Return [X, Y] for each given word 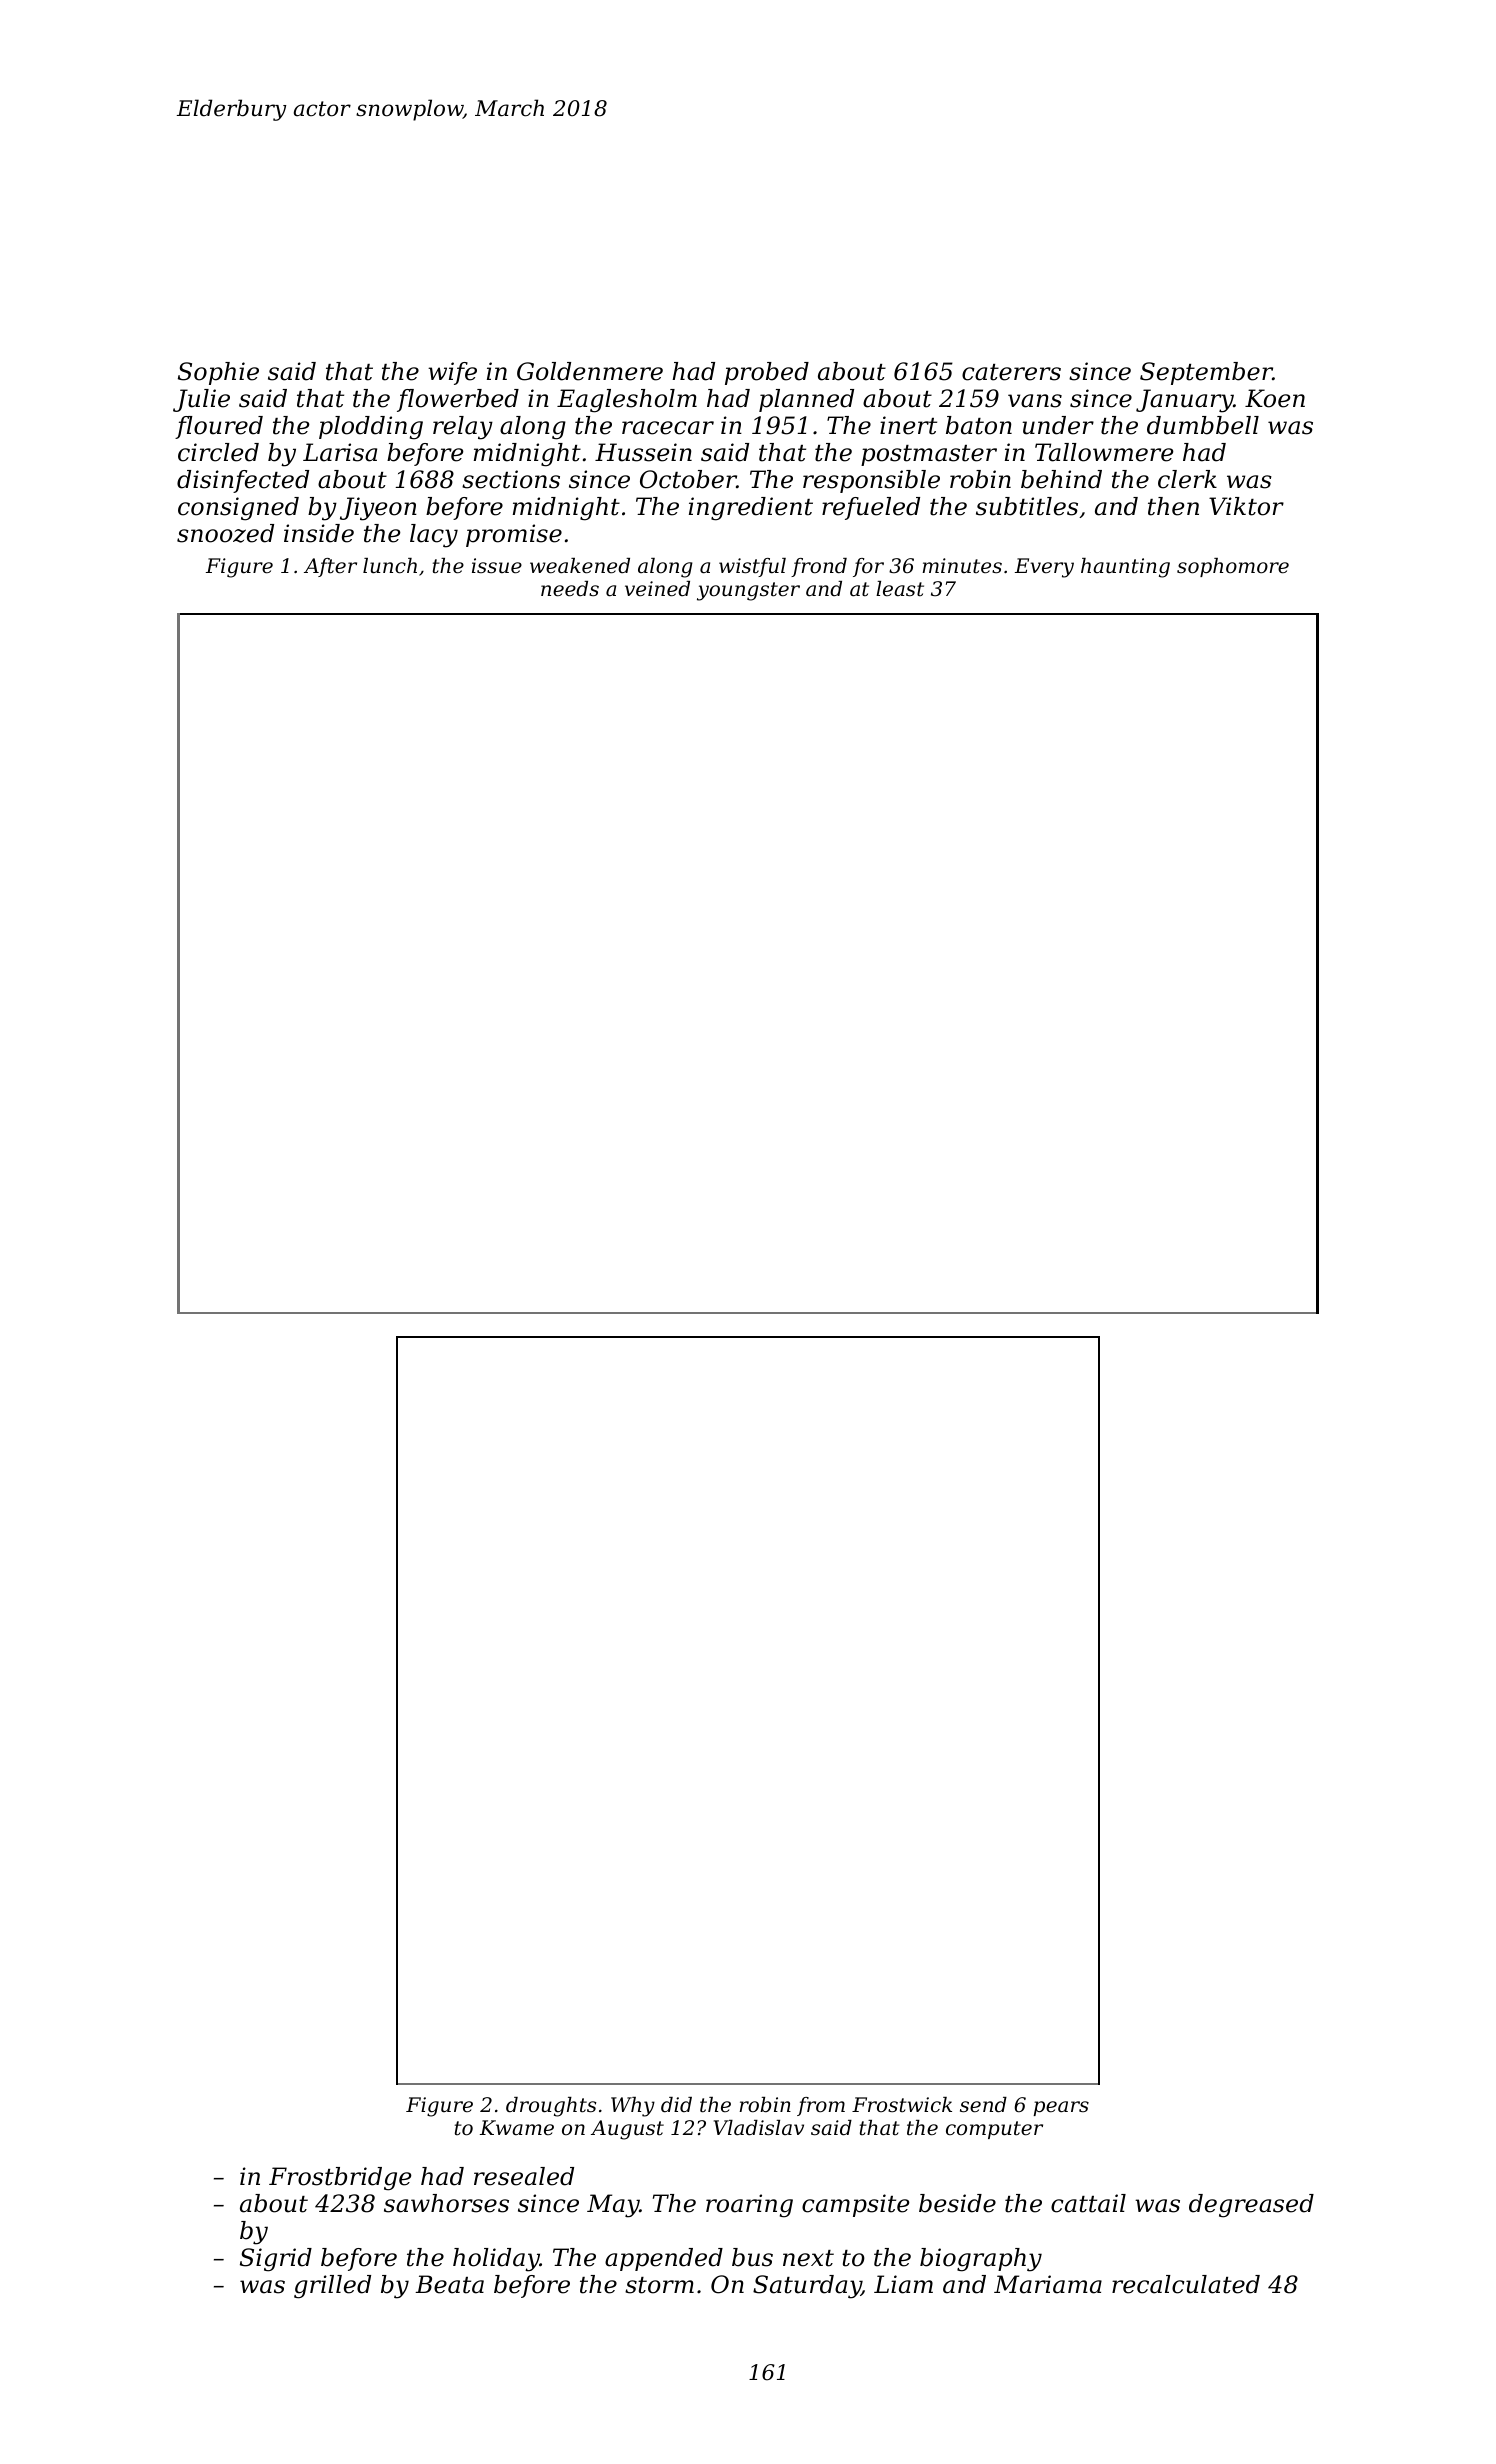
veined [657, 589]
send [983, 2105]
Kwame [517, 2128]
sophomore [1233, 567]
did [676, 2105]
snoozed [225, 533]
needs [570, 589]
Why [633, 2107]
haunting [1125, 568]
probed [767, 373]
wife [452, 373]
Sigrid [276, 2260]
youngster [748, 591]
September [1206, 373]
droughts [551, 2107]
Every [1044, 568]
